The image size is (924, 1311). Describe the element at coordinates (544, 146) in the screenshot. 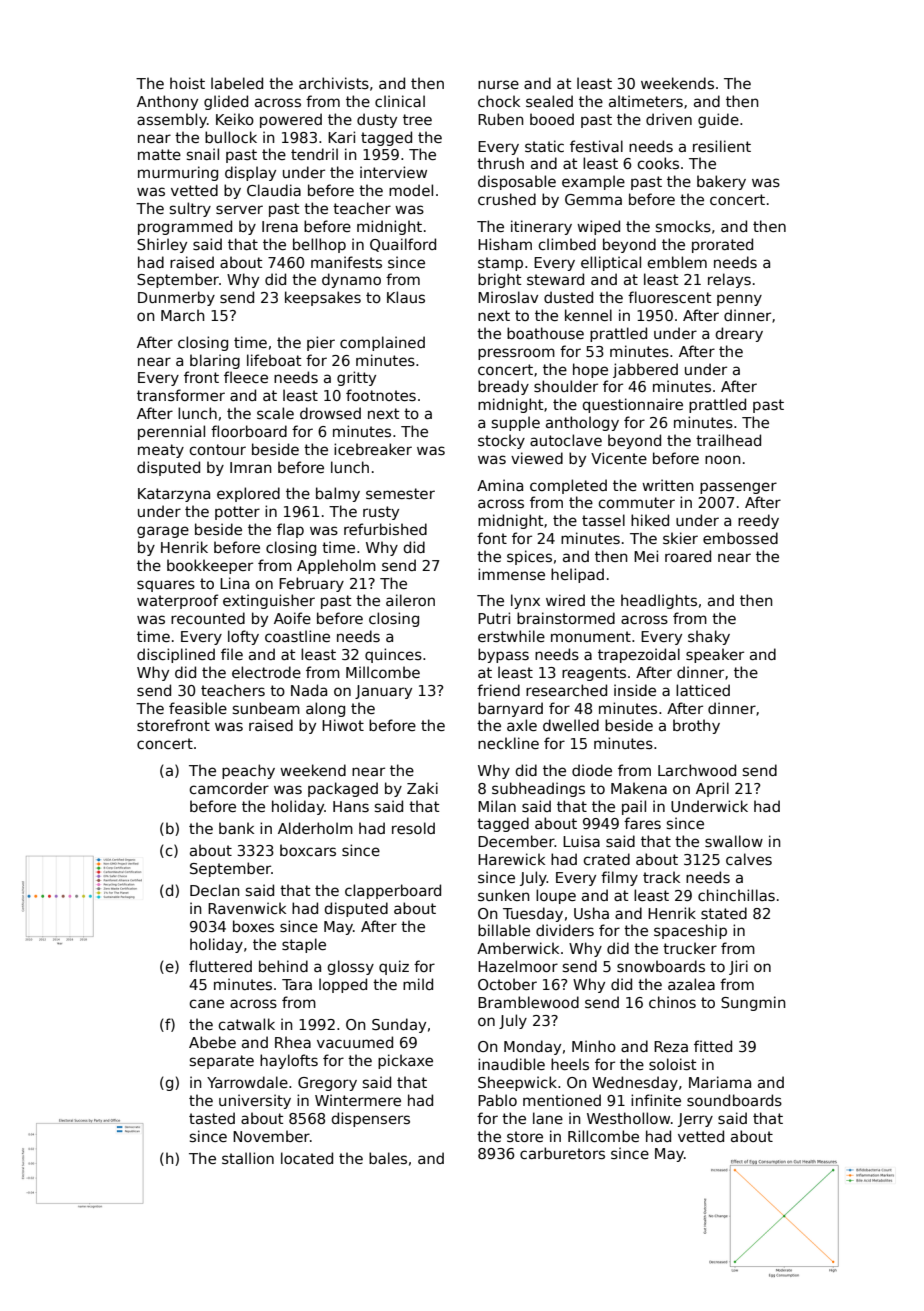

I see `static` at that location.
